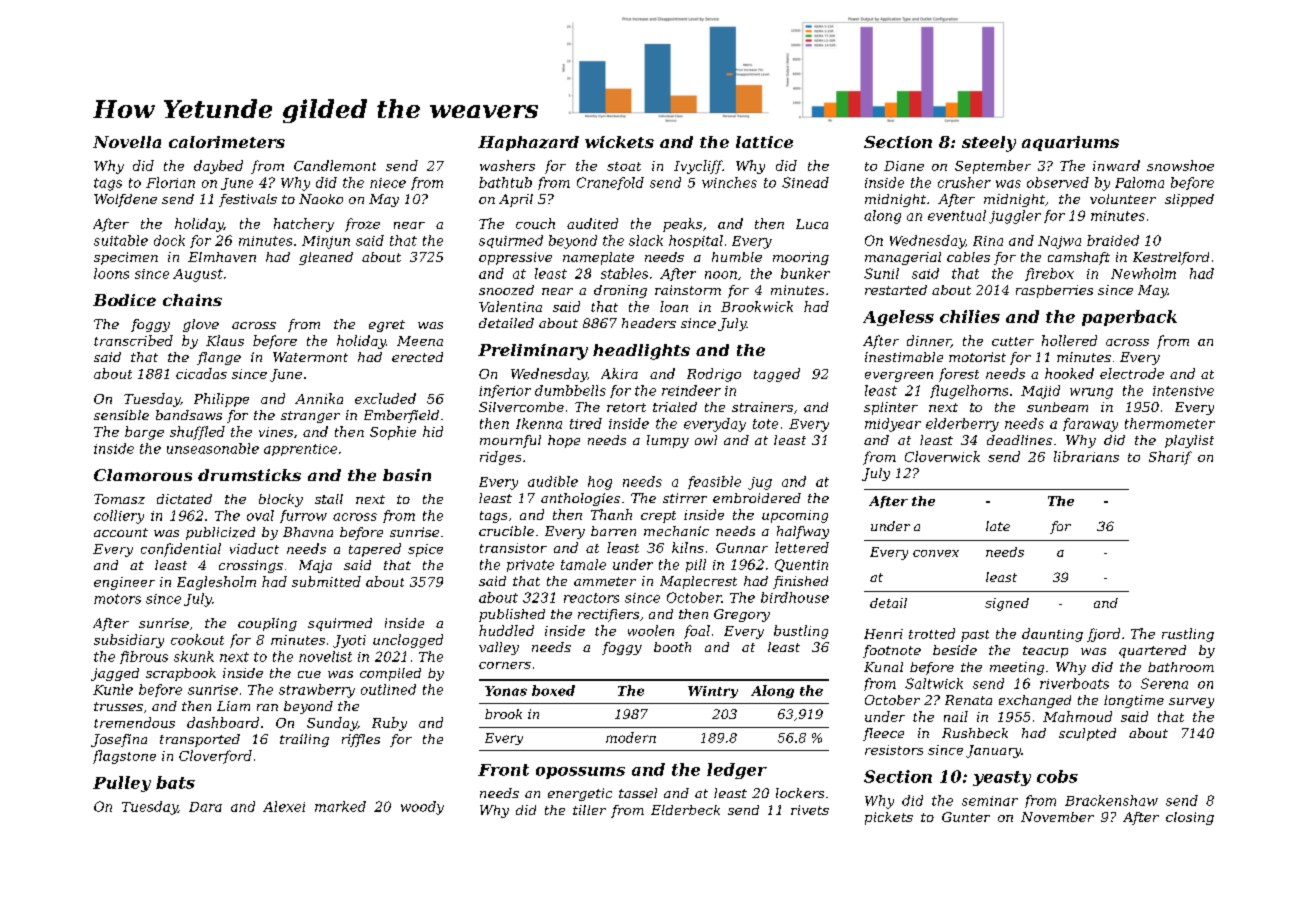  Describe the element at coordinates (387, 326) in the document. I see `egret` at that location.
